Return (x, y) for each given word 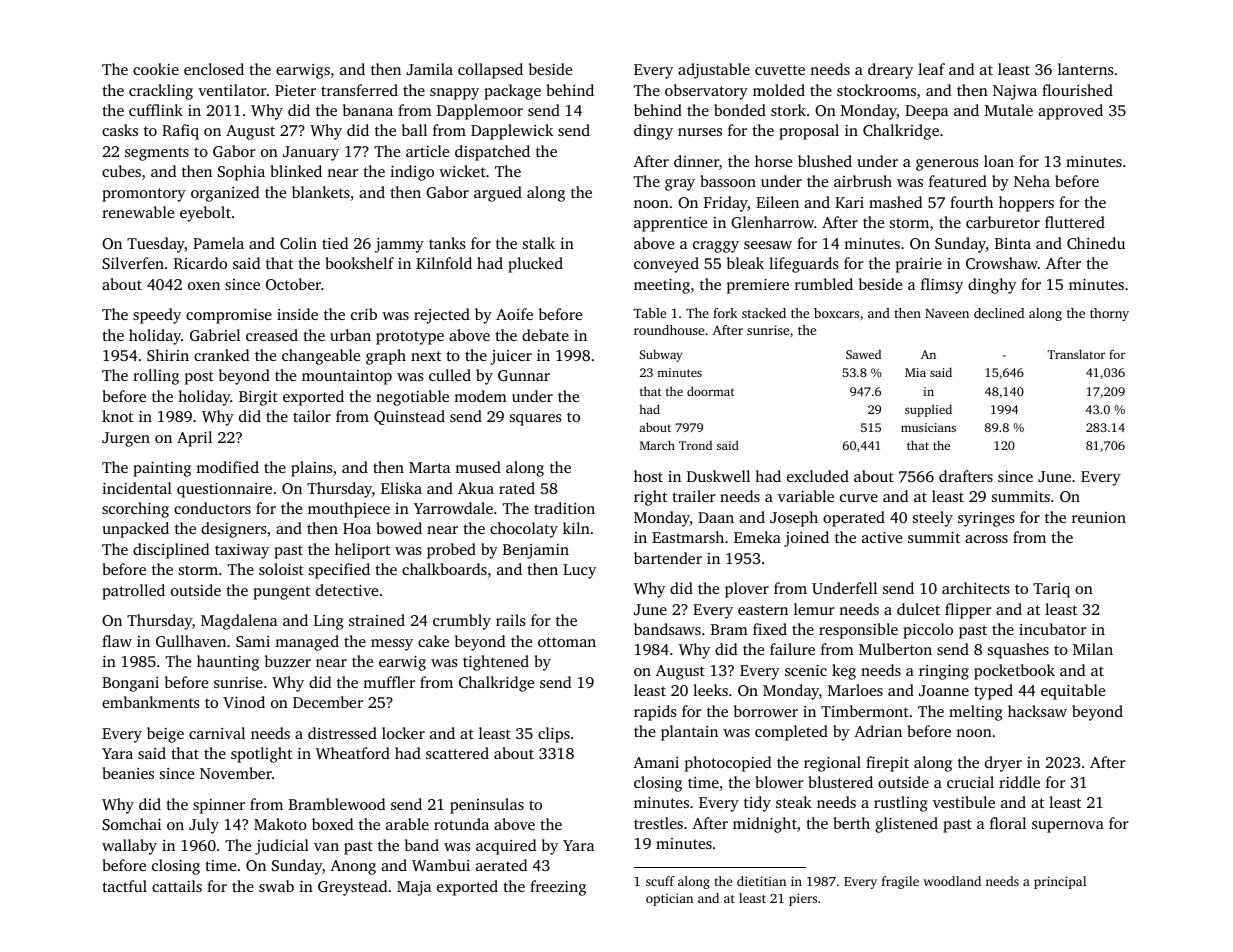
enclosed (214, 69)
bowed (399, 528)
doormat (711, 391)
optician (669, 899)
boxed (332, 824)
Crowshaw (1002, 263)
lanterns (1086, 69)
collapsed (490, 71)
